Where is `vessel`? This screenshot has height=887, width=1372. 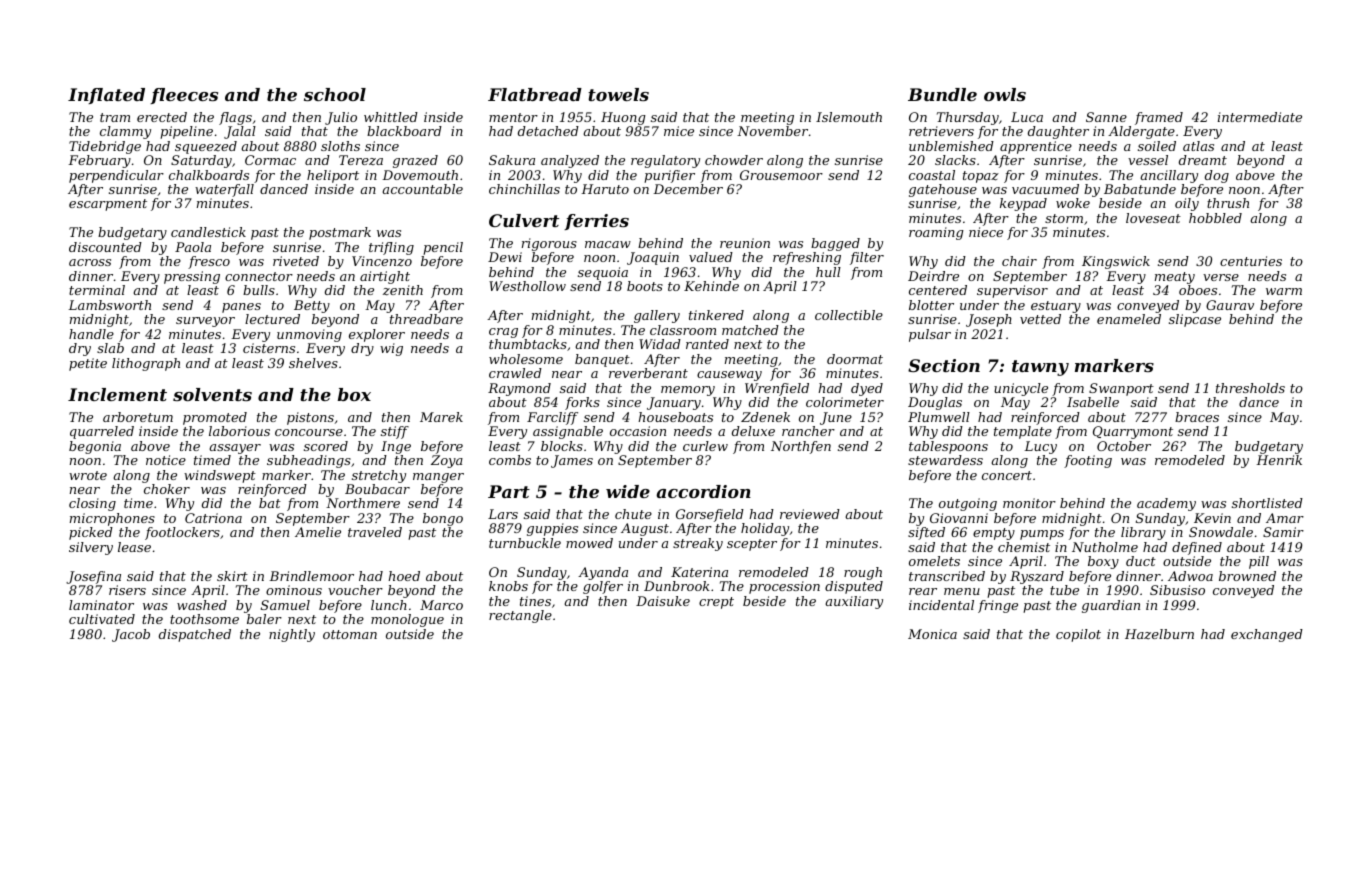
vessel is located at coordinates (1148, 160).
